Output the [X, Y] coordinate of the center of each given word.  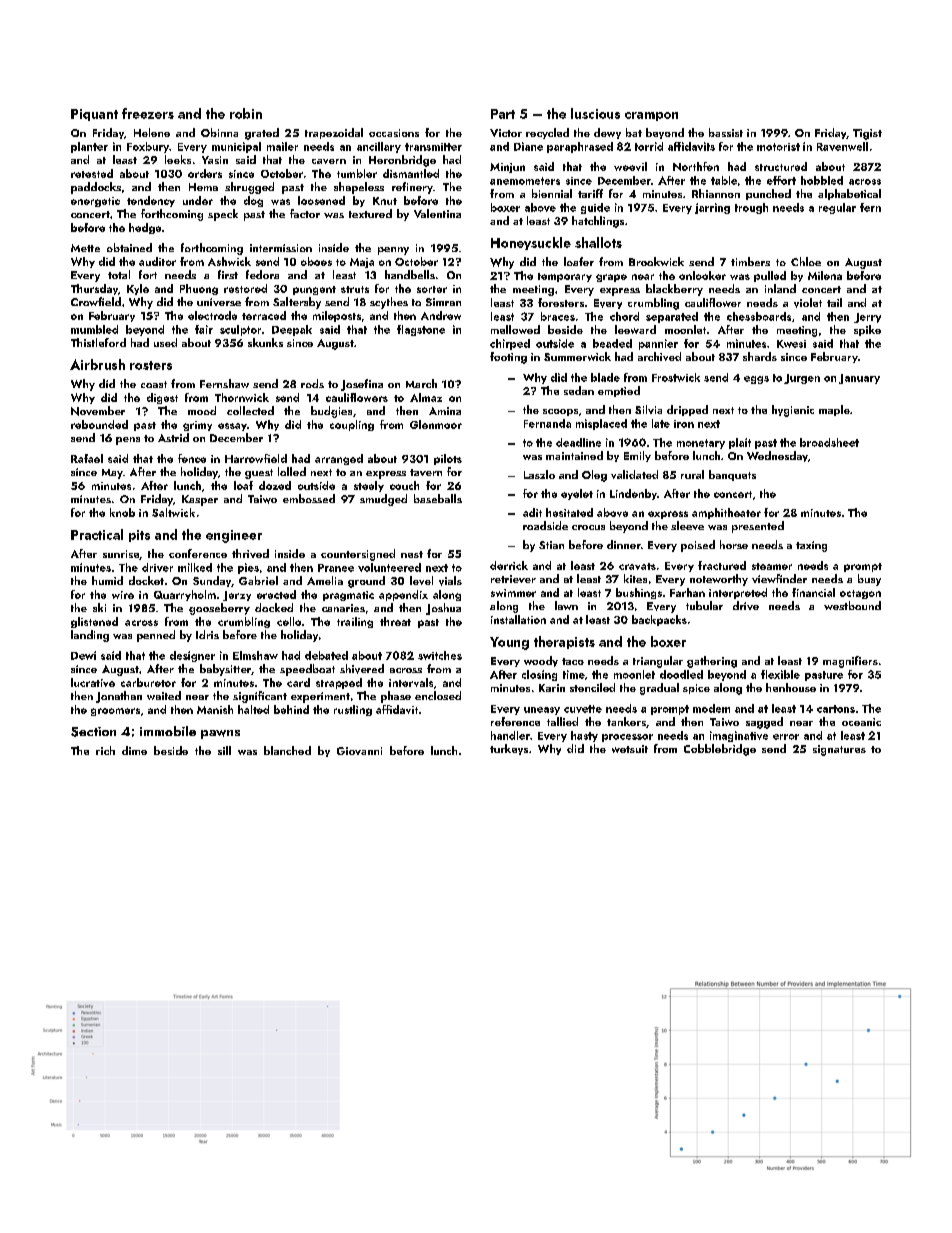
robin [246, 113]
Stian [551, 545]
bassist [726, 132]
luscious [595, 113]
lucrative [93, 682]
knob [122, 512]
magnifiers [850, 662]
